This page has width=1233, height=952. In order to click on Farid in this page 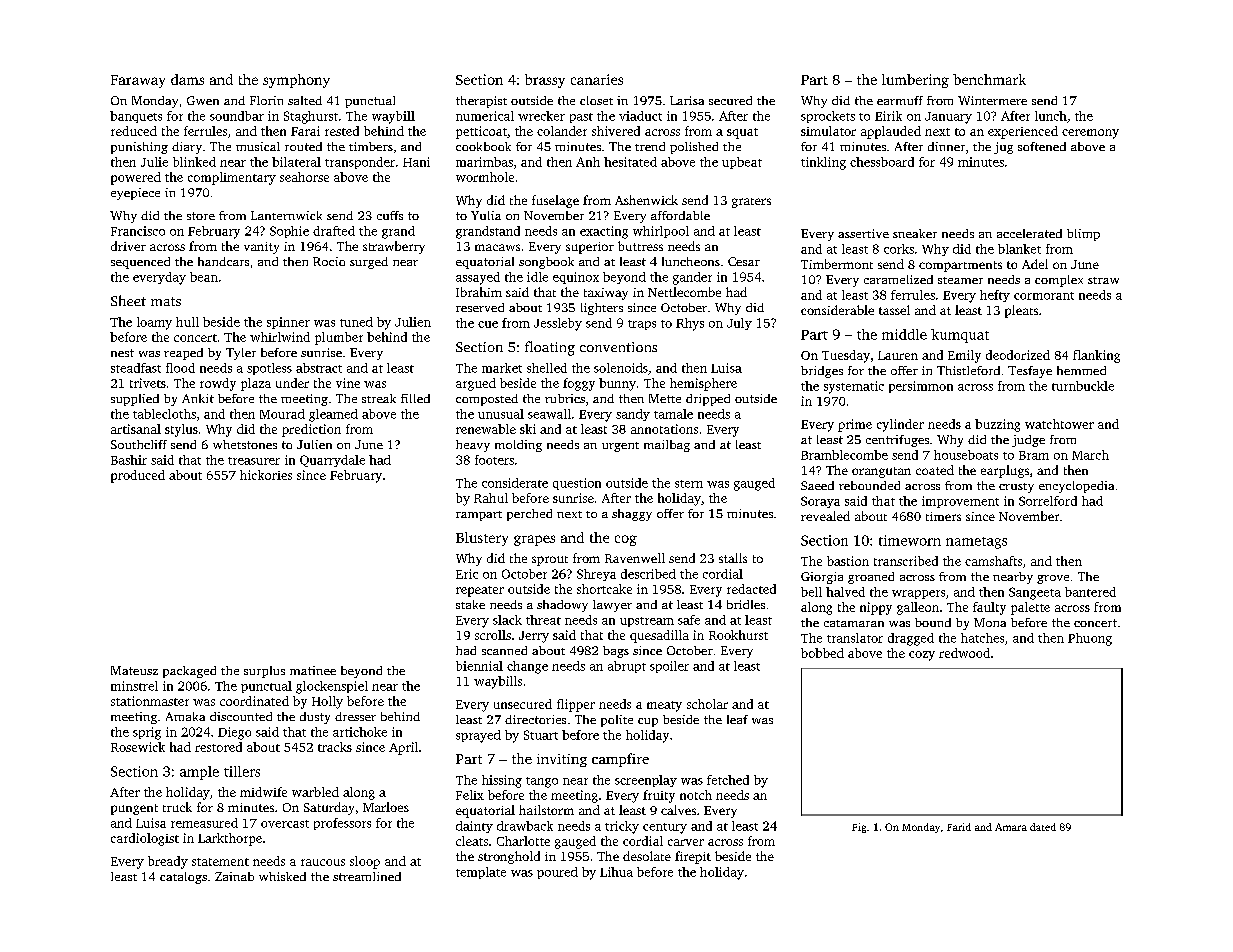, I will do `click(959, 827)`.
